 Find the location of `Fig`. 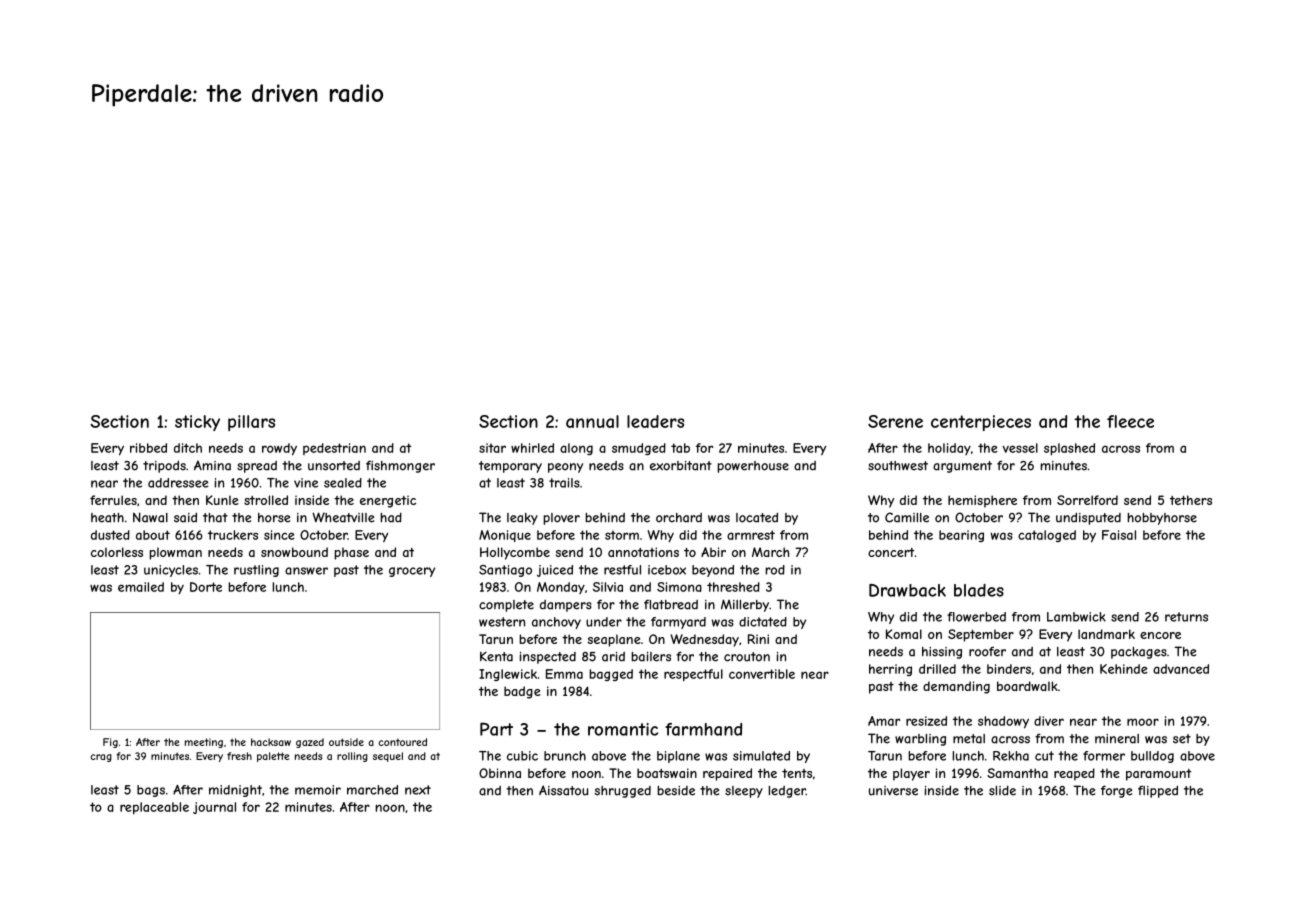

Fig is located at coordinates (110, 743).
